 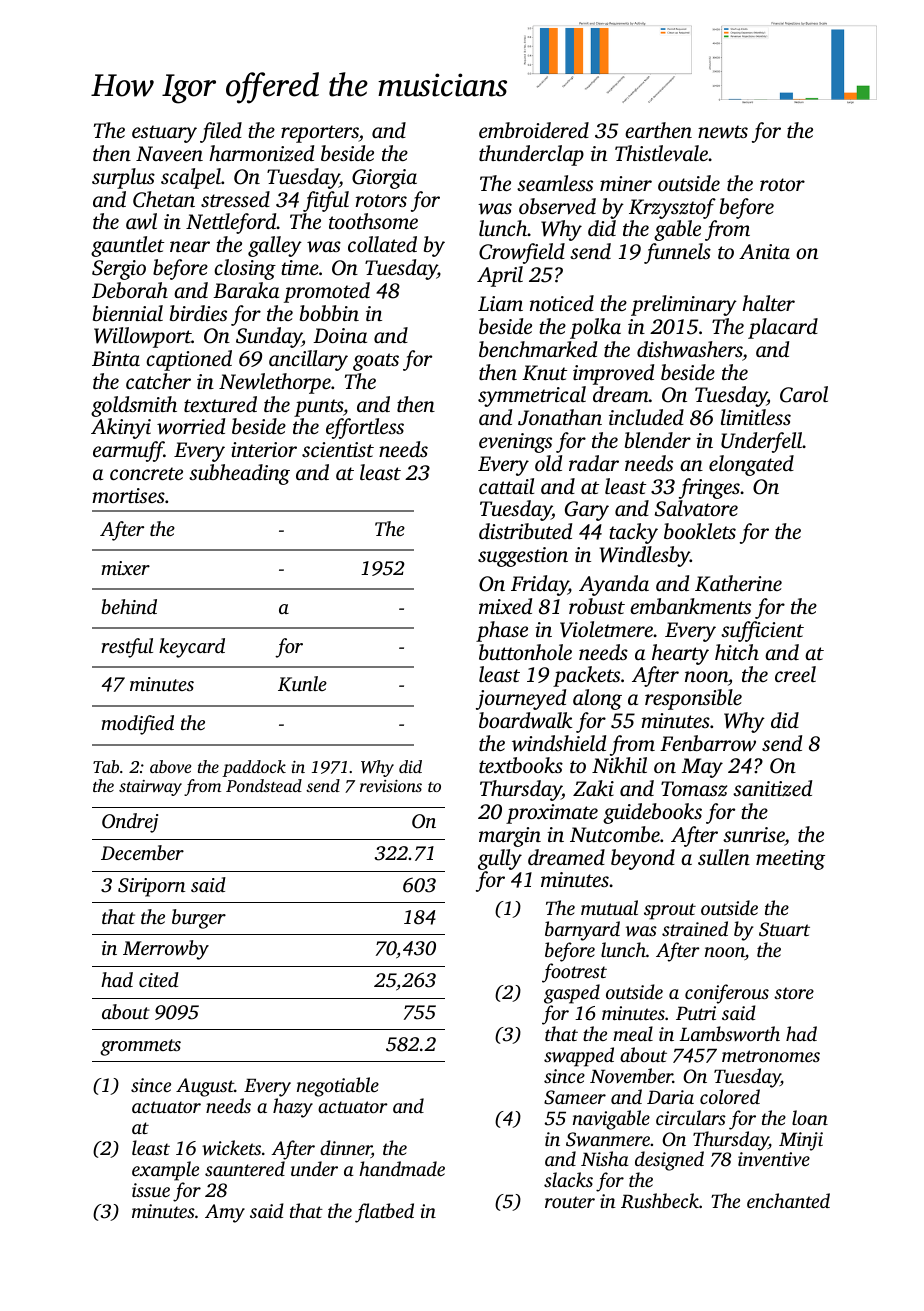 I want to click on issue, so click(x=151, y=1190).
